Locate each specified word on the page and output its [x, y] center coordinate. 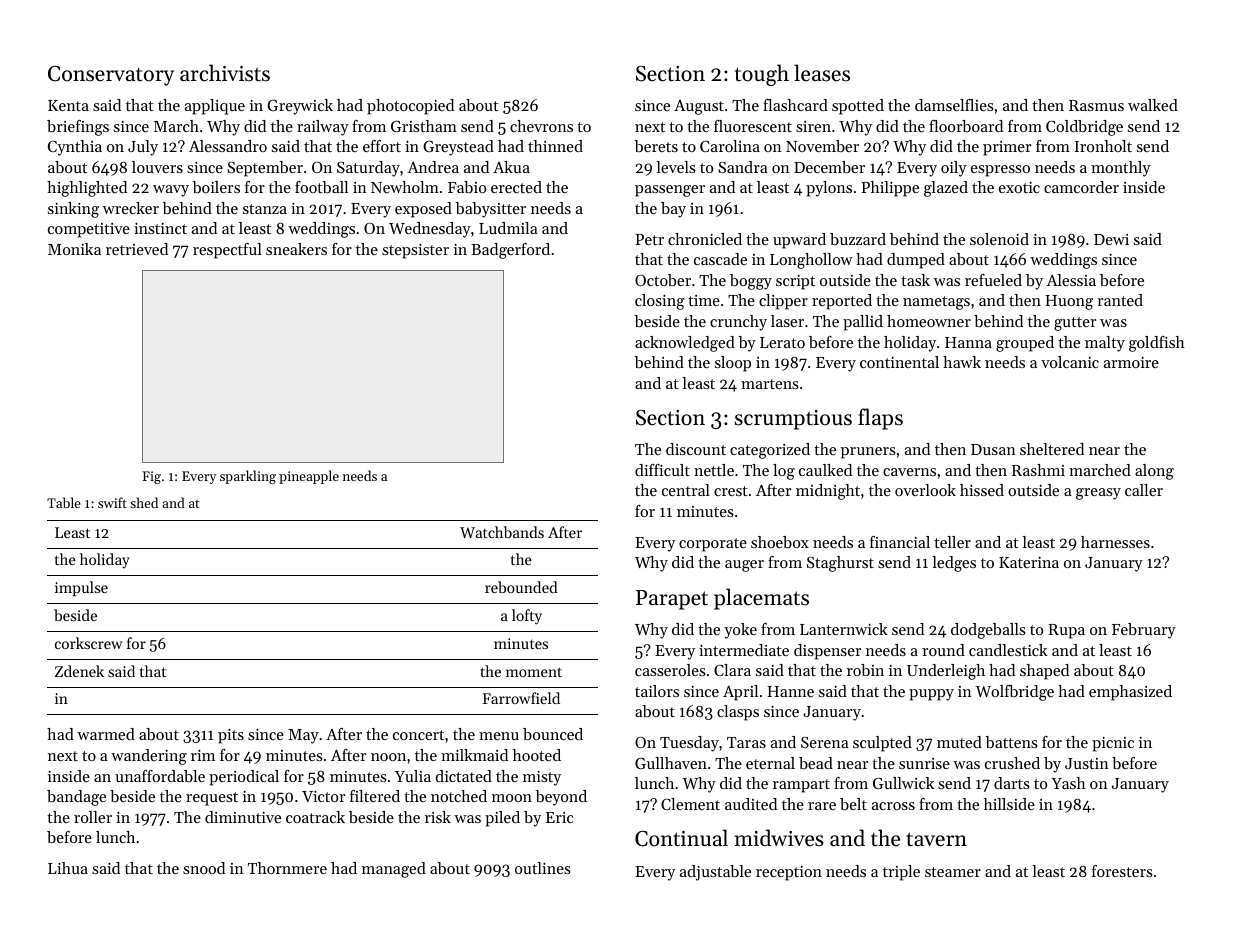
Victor [323, 796]
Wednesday [430, 230]
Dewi [1111, 239]
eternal [770, 763]
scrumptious [793, 420]
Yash [1068, 783]
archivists [225, 73]
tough [762, 75]
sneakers [296, 249]
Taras [746, 742]
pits [231, 736]
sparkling [248, 477]
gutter [1075, 324]
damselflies [954, 105]
